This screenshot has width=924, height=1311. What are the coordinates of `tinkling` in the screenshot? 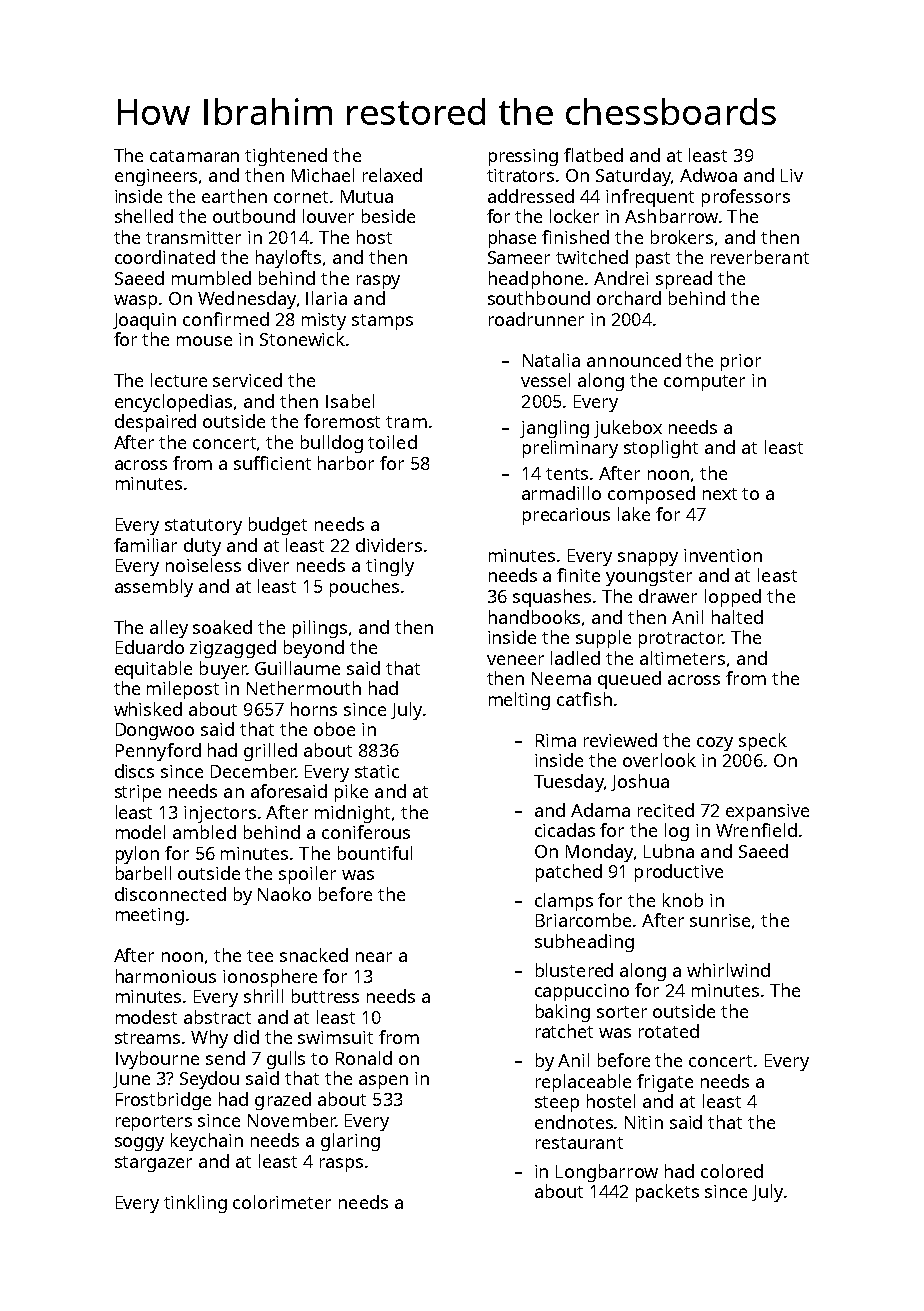 It's located at (195, 1204).
